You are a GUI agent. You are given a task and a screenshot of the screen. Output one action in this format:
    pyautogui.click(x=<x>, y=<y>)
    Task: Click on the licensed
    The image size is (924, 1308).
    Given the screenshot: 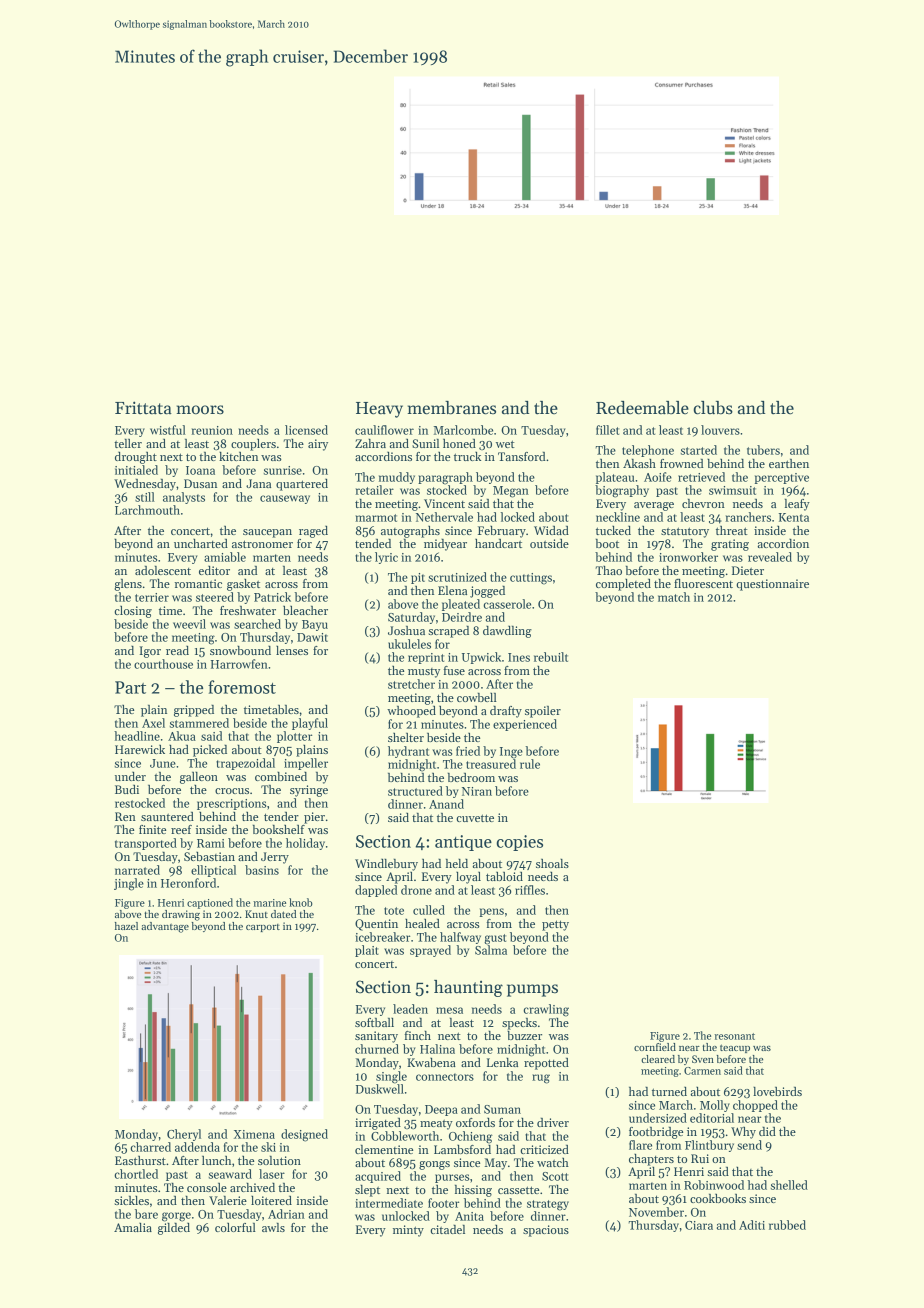 What is the action you would take?
    pyautogui.click(x=306, y=430)
